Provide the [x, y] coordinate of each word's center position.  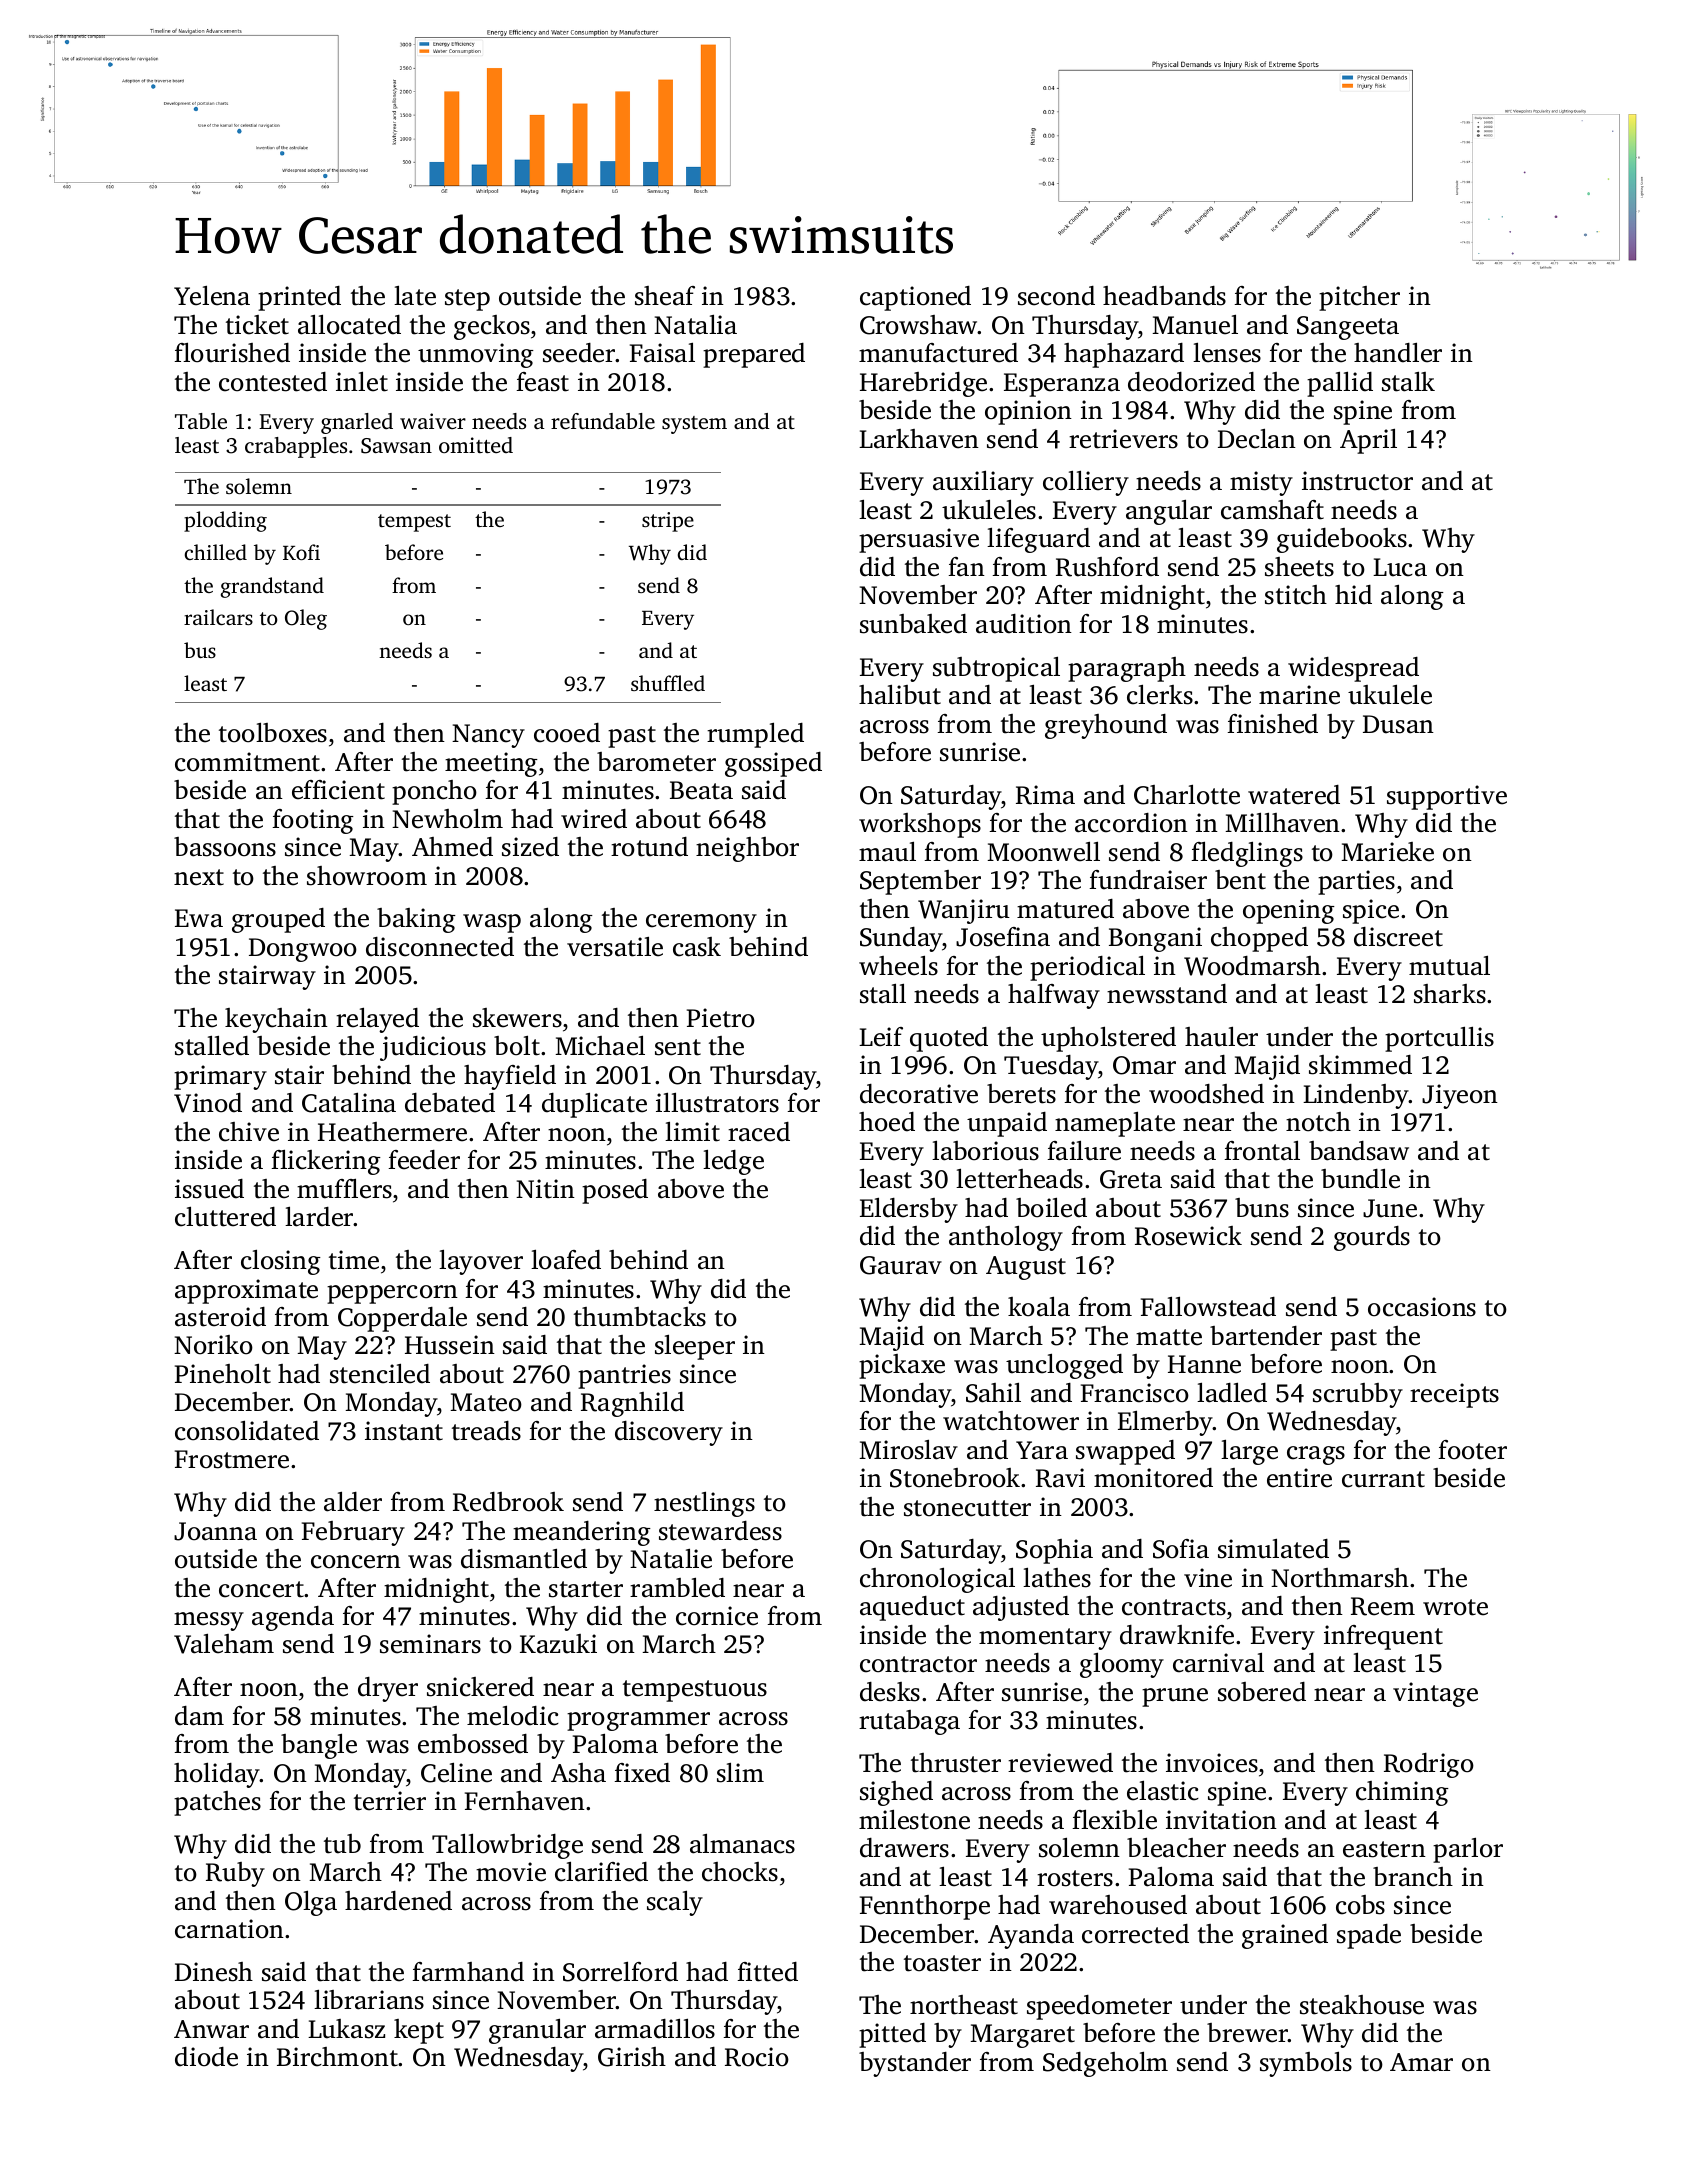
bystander [915, 2064]
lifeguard [1038, 540]
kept [419, 2031]
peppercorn [392, 1294]
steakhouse [1362, 2005]
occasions [1422, 1307]
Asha [578, 1773]
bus [200, 650]
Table [201, 421]
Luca [1400, 567]
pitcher [1359, 298]
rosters [1075, 1878]
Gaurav [901, 1265]
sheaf [665, 296]
